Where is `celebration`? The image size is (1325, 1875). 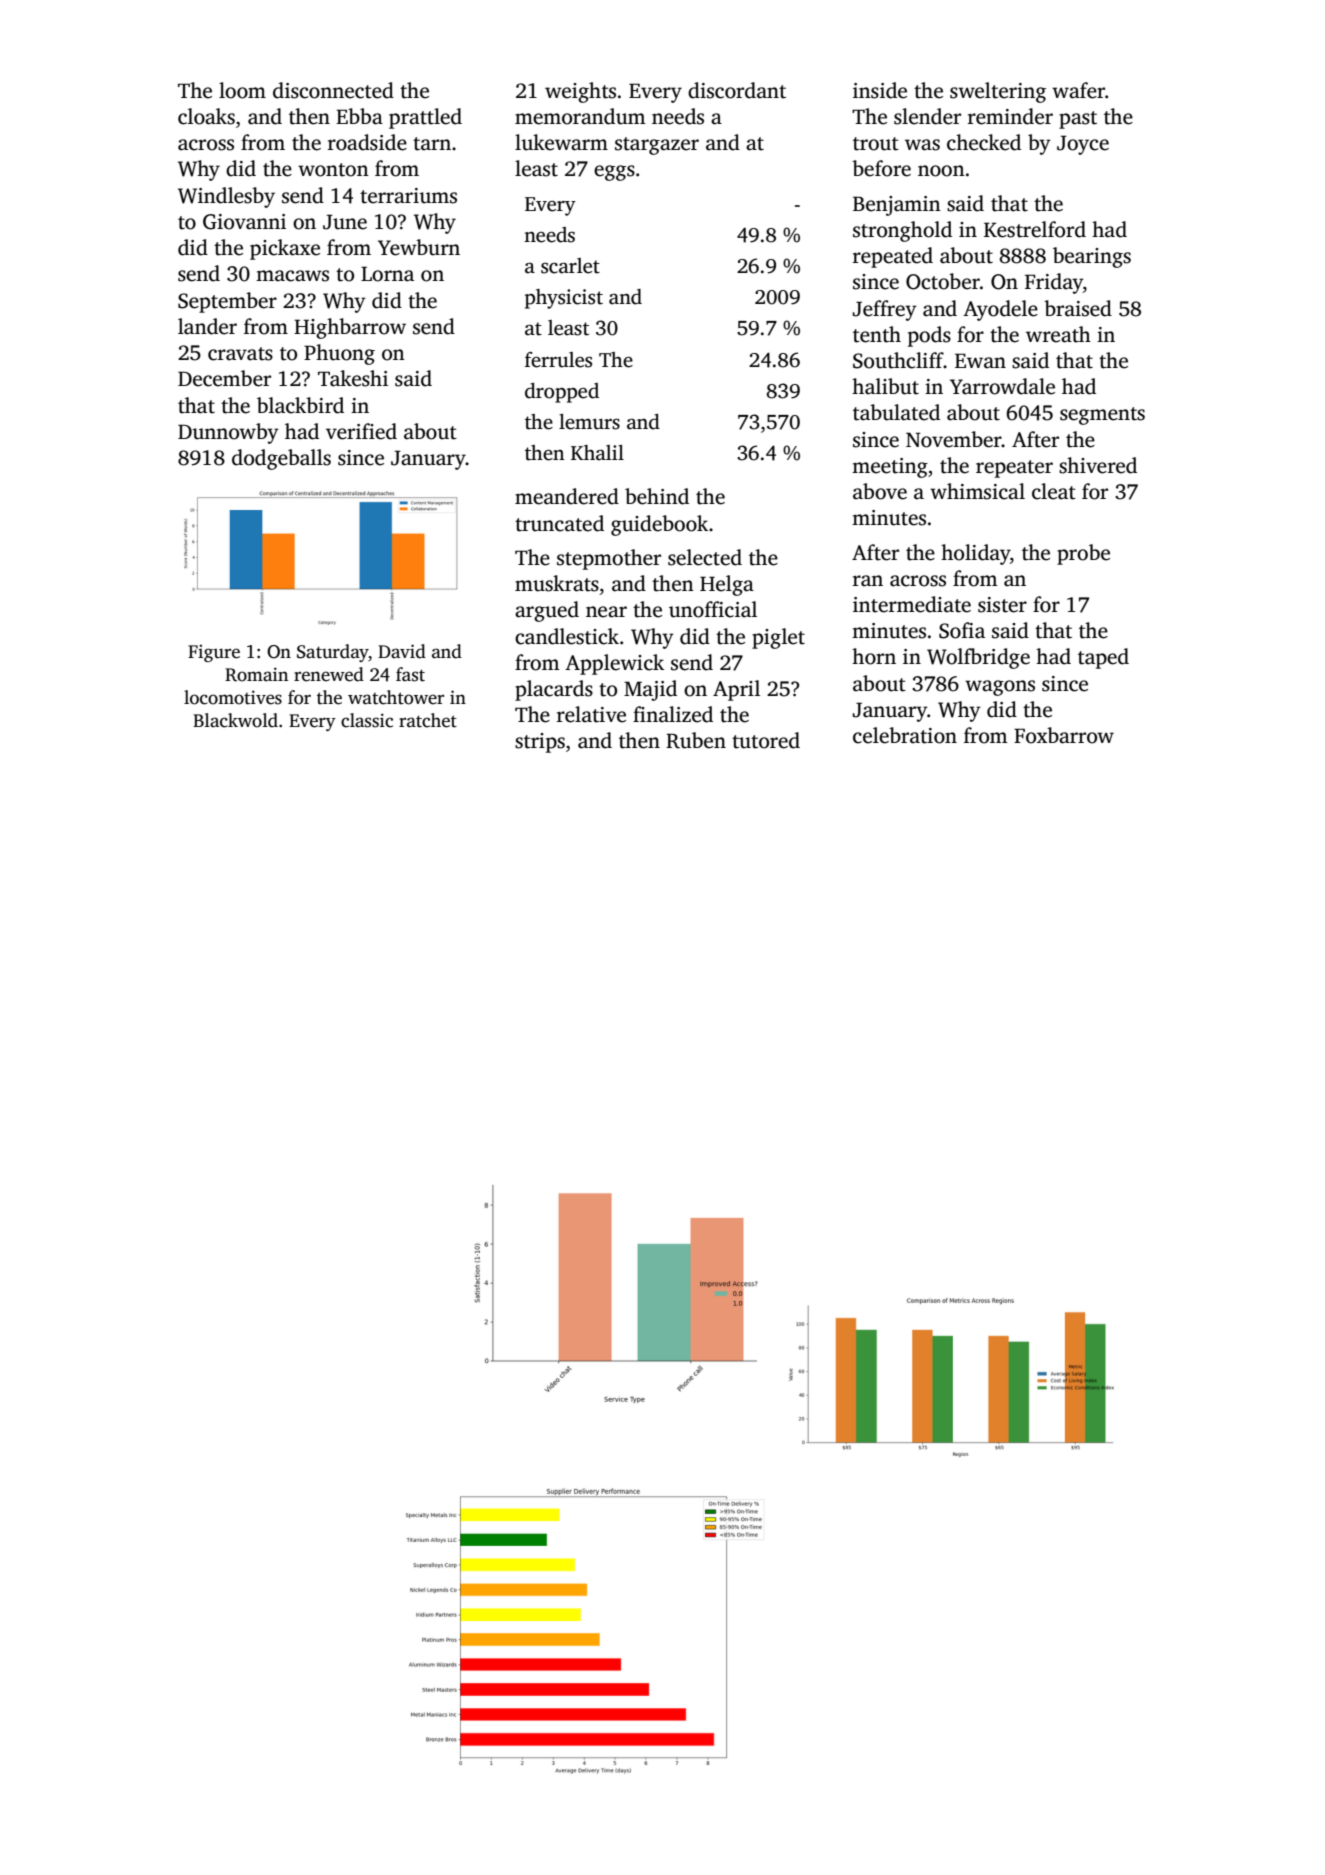 celebration is located at coordinates (905, 735).
